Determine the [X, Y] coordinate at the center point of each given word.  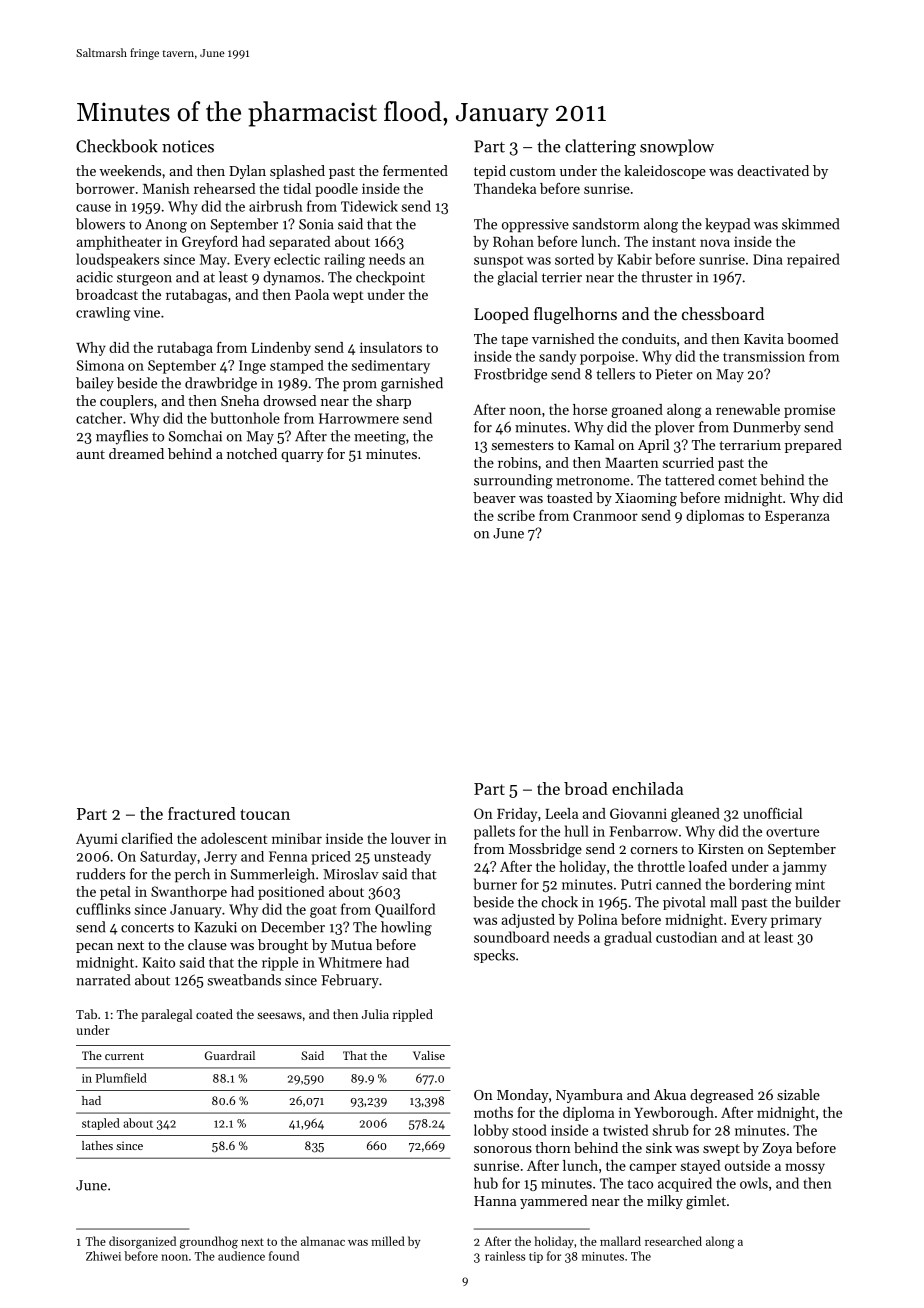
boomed [813, 338]
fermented [415, 170]
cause [93, 208]
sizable [798, 1094]
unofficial [772, 813]
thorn [553, 1147]
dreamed [136, 453]
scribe [516, 515]
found [284, 1256]
